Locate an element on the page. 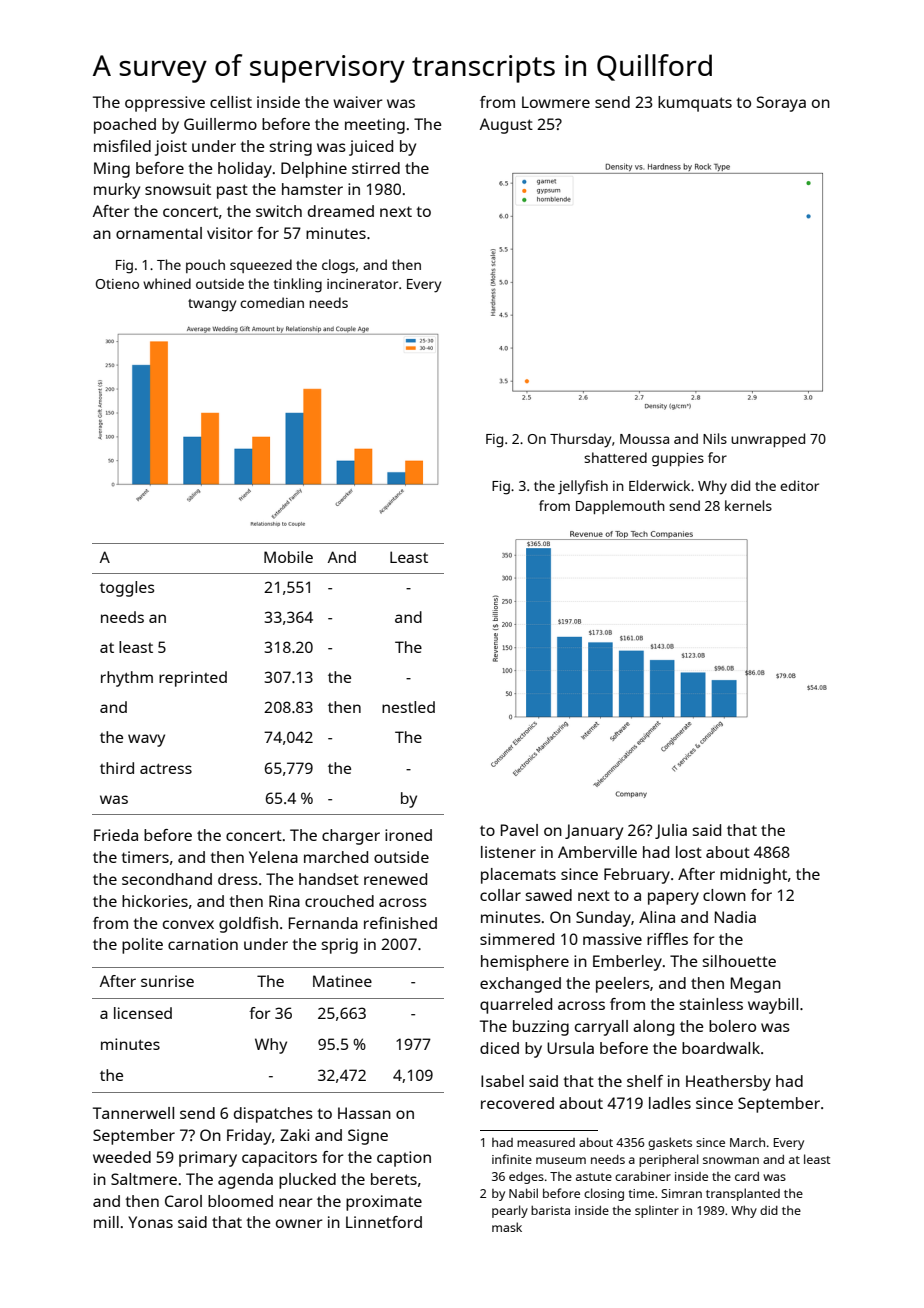 Image resolution: width=924 pixels, height=1308 pixels. licensed is located at coordinates (143, 1013).
